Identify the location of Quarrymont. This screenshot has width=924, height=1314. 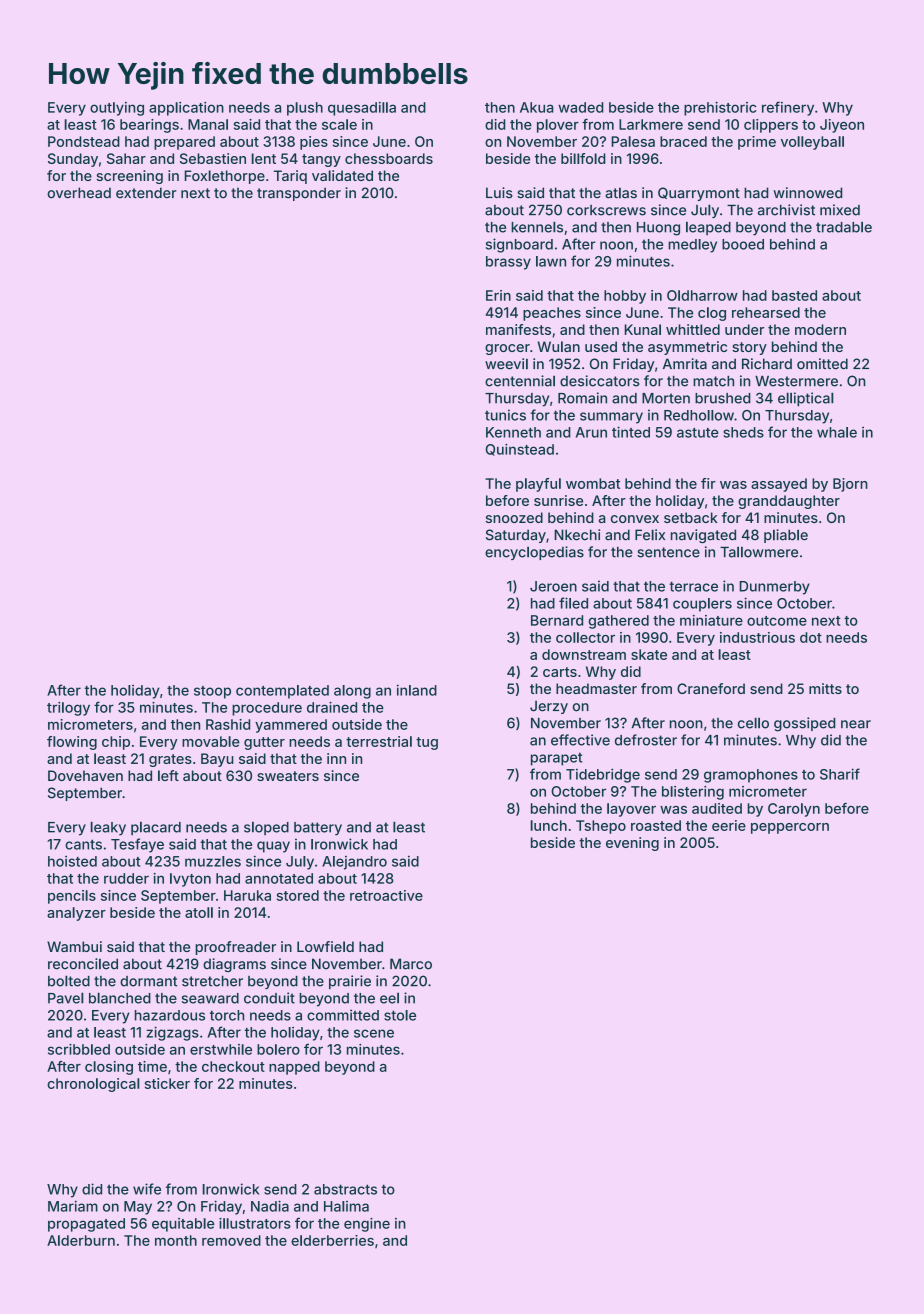
(699, 194).
